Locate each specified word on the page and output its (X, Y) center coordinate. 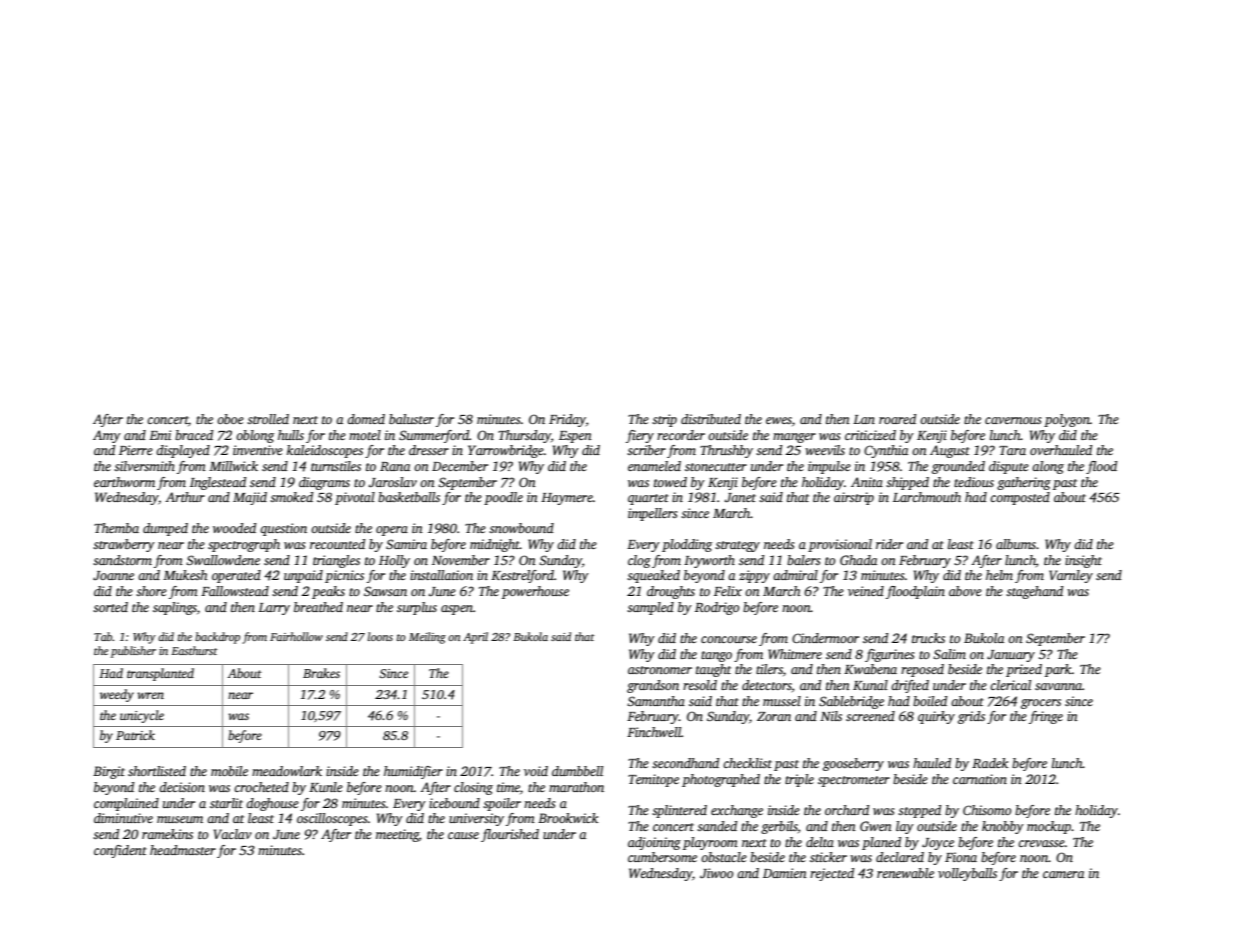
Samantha (656, 701)
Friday (567, 420)
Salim (949, 654)
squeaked (653, 576)
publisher (133, 652)
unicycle (142, 716)
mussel (782, 701)
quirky (936, 717)
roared (897, 419)
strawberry (124, 545)
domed (366, 419)
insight (1083, 561)
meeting (397, 835)
